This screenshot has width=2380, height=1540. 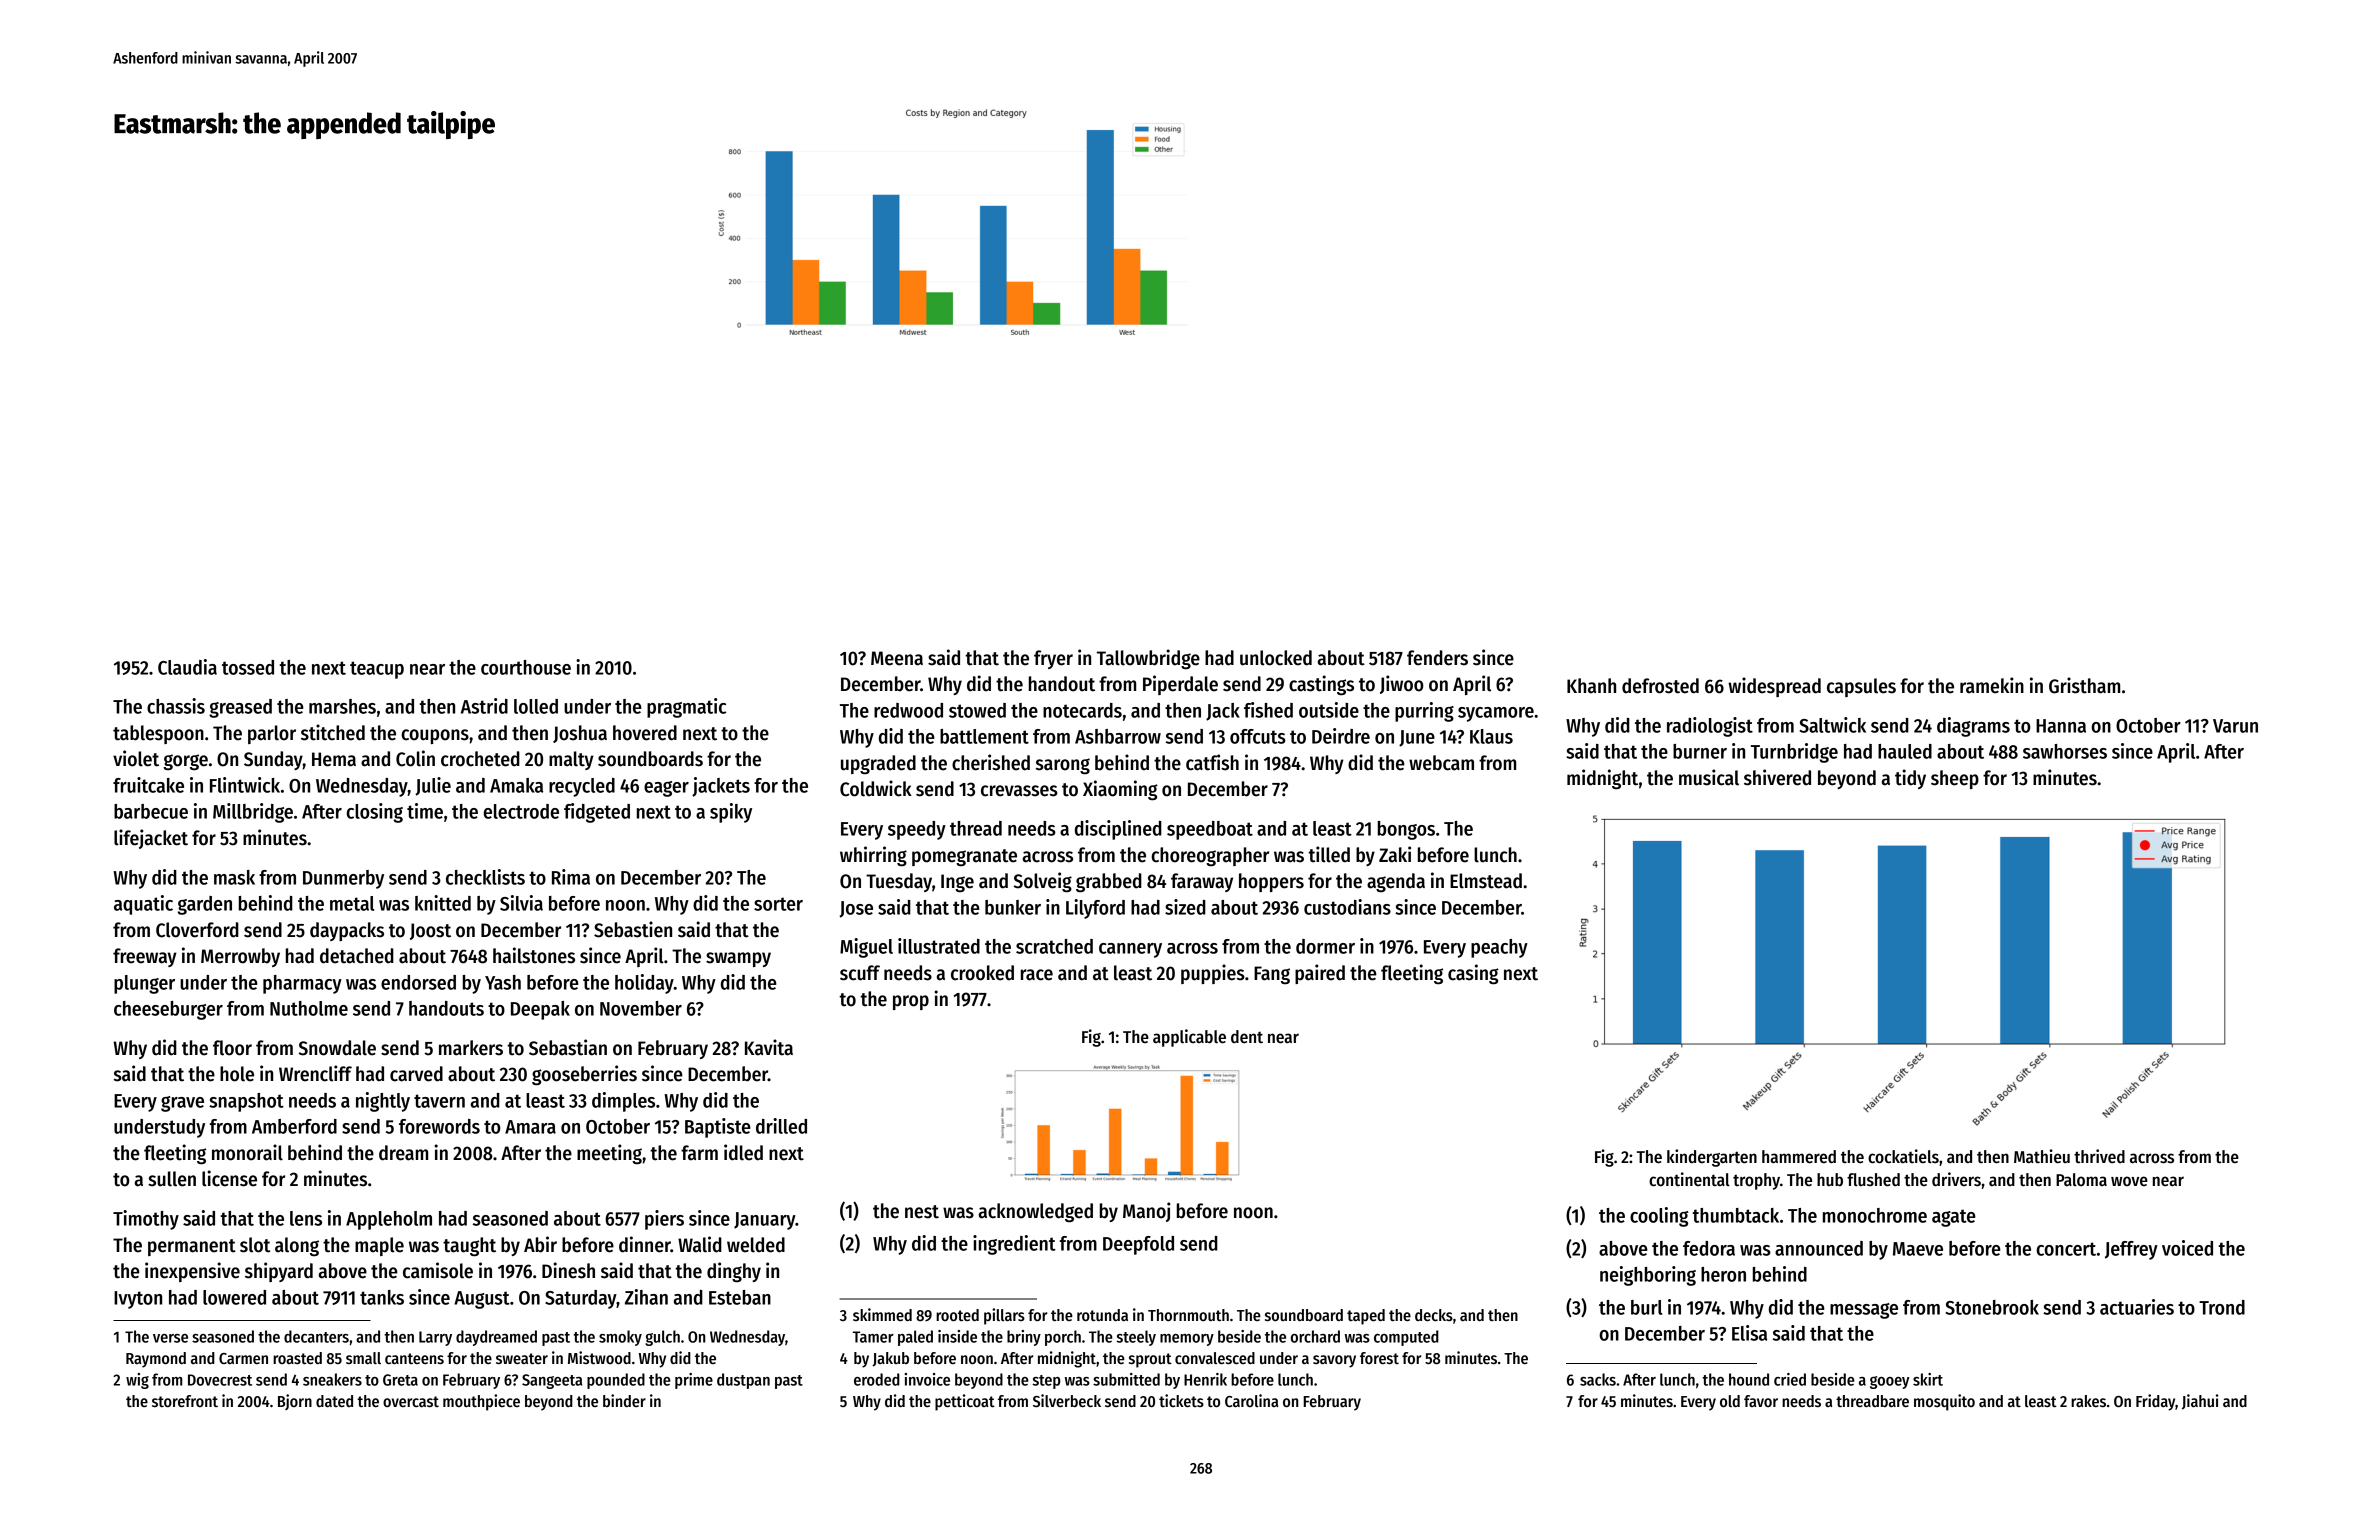 I want to click on Dunmerby, so click(x=343, y=879).
